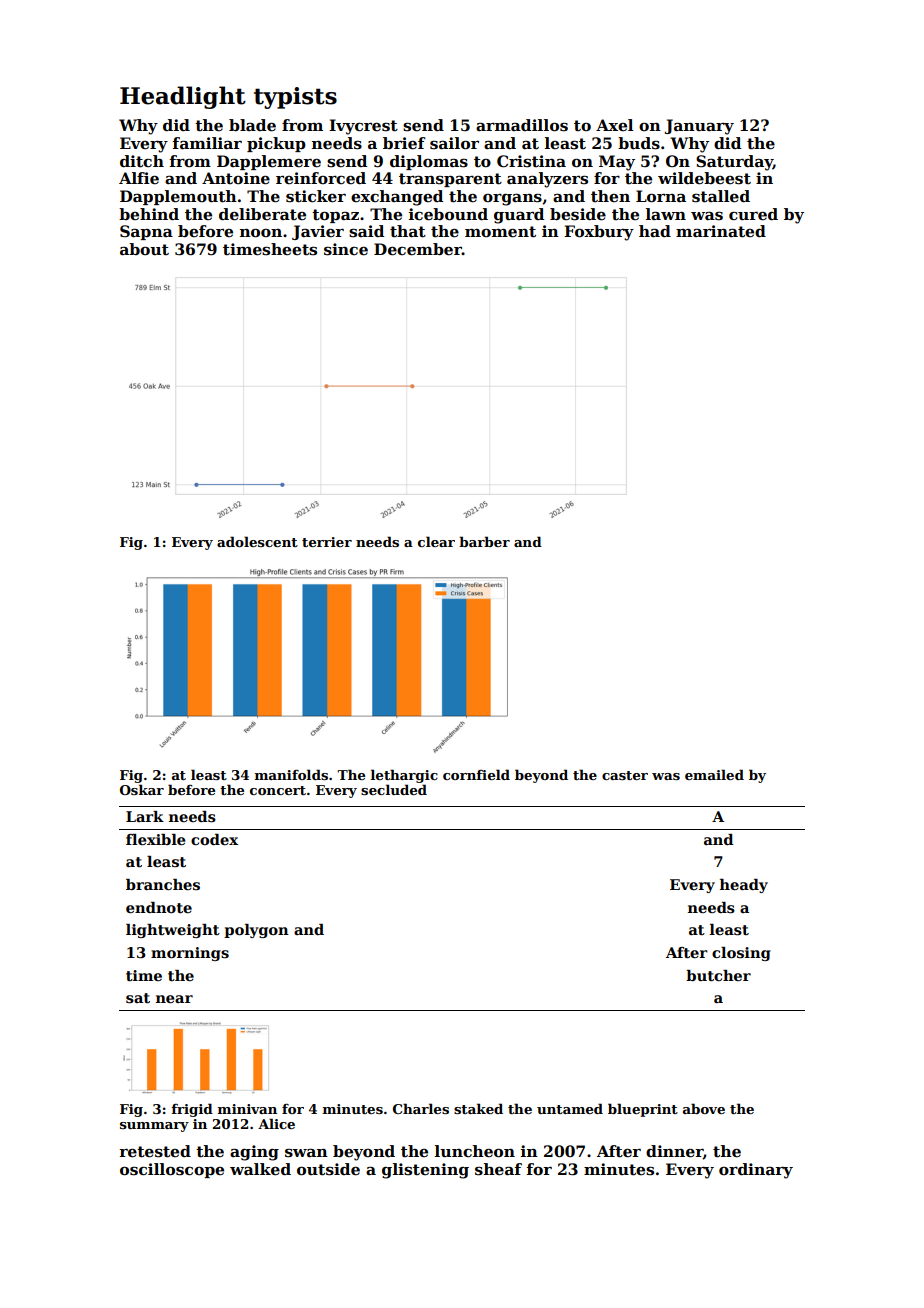  What do you see at coordinates (522, 125) in the screenshot?
I see `armadillos` at bounding box center [522, 125].
